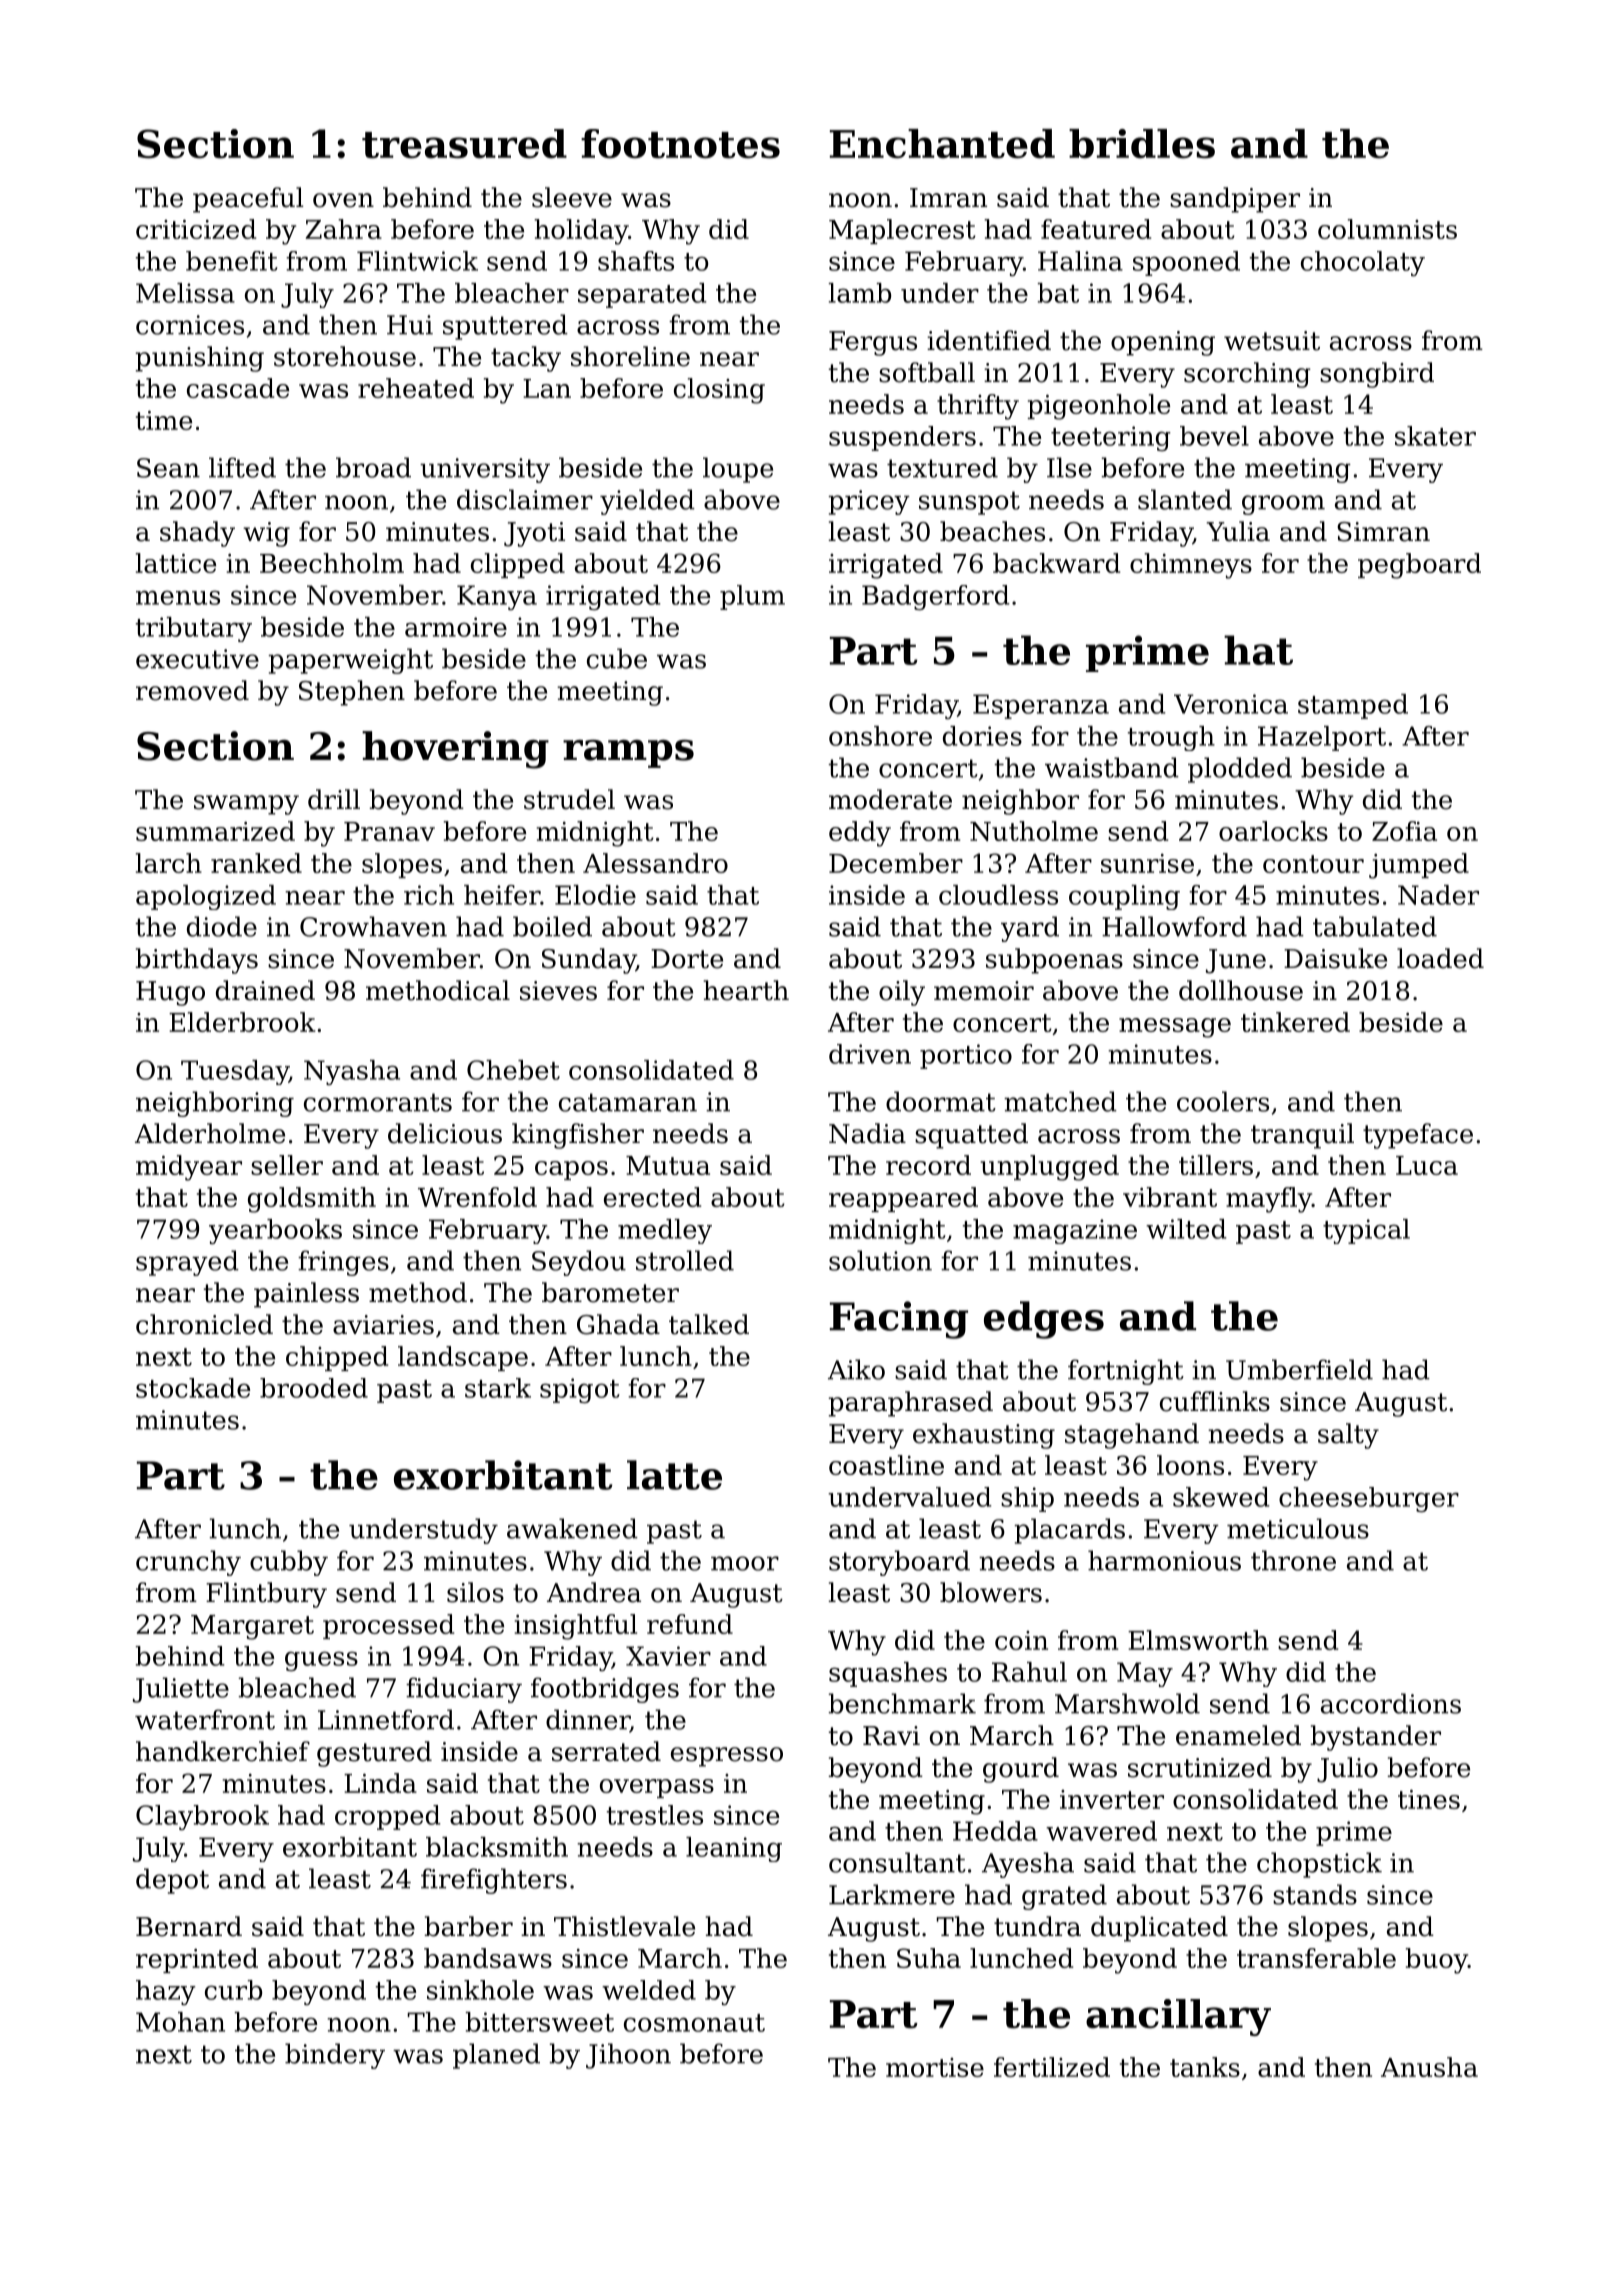 This screenshot has width=1620, height=2292. Describe the element at coordinates (1363, 263) in the screenshot. I see `chocolaty` at that location.
